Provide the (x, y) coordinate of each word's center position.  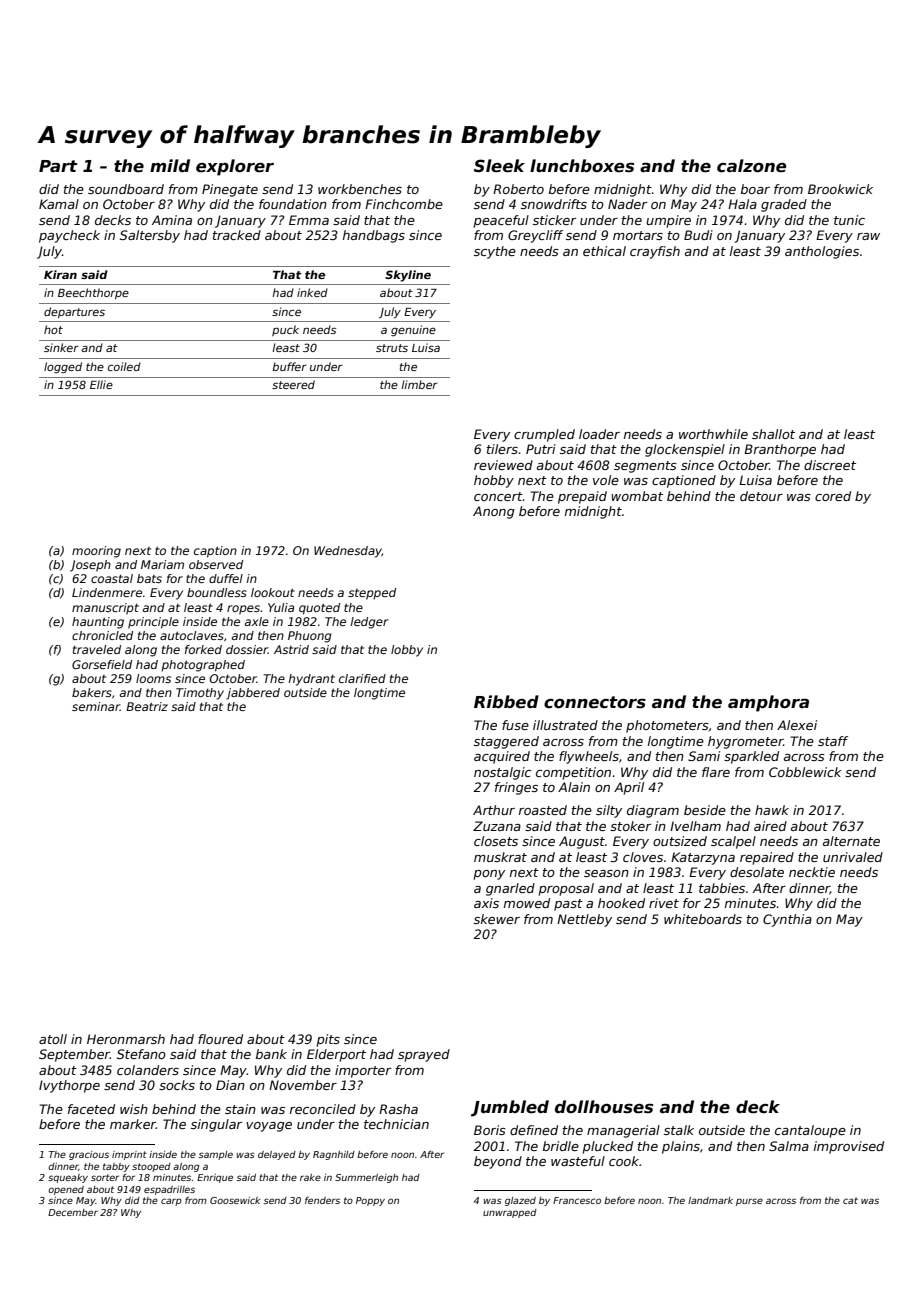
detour (761, 496)
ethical (604, 251)
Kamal (59, 204)
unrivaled (853, 857)
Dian (230, 1085)
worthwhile (713, 434)
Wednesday (348, 552)
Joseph (90, 566)
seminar (96, 706)
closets (496, 841)
